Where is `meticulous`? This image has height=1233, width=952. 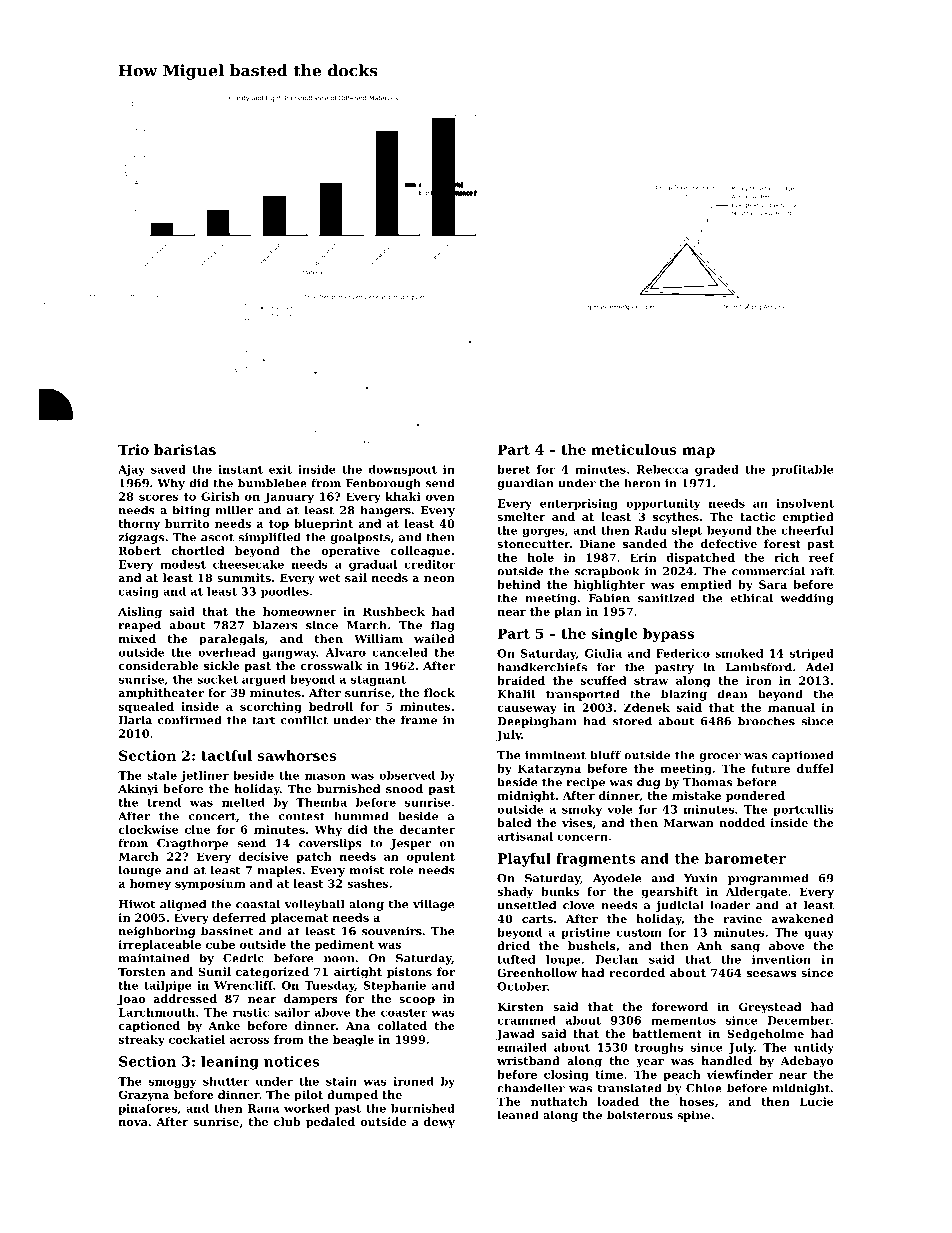 meticulous is located at coordinates (634, 449).
